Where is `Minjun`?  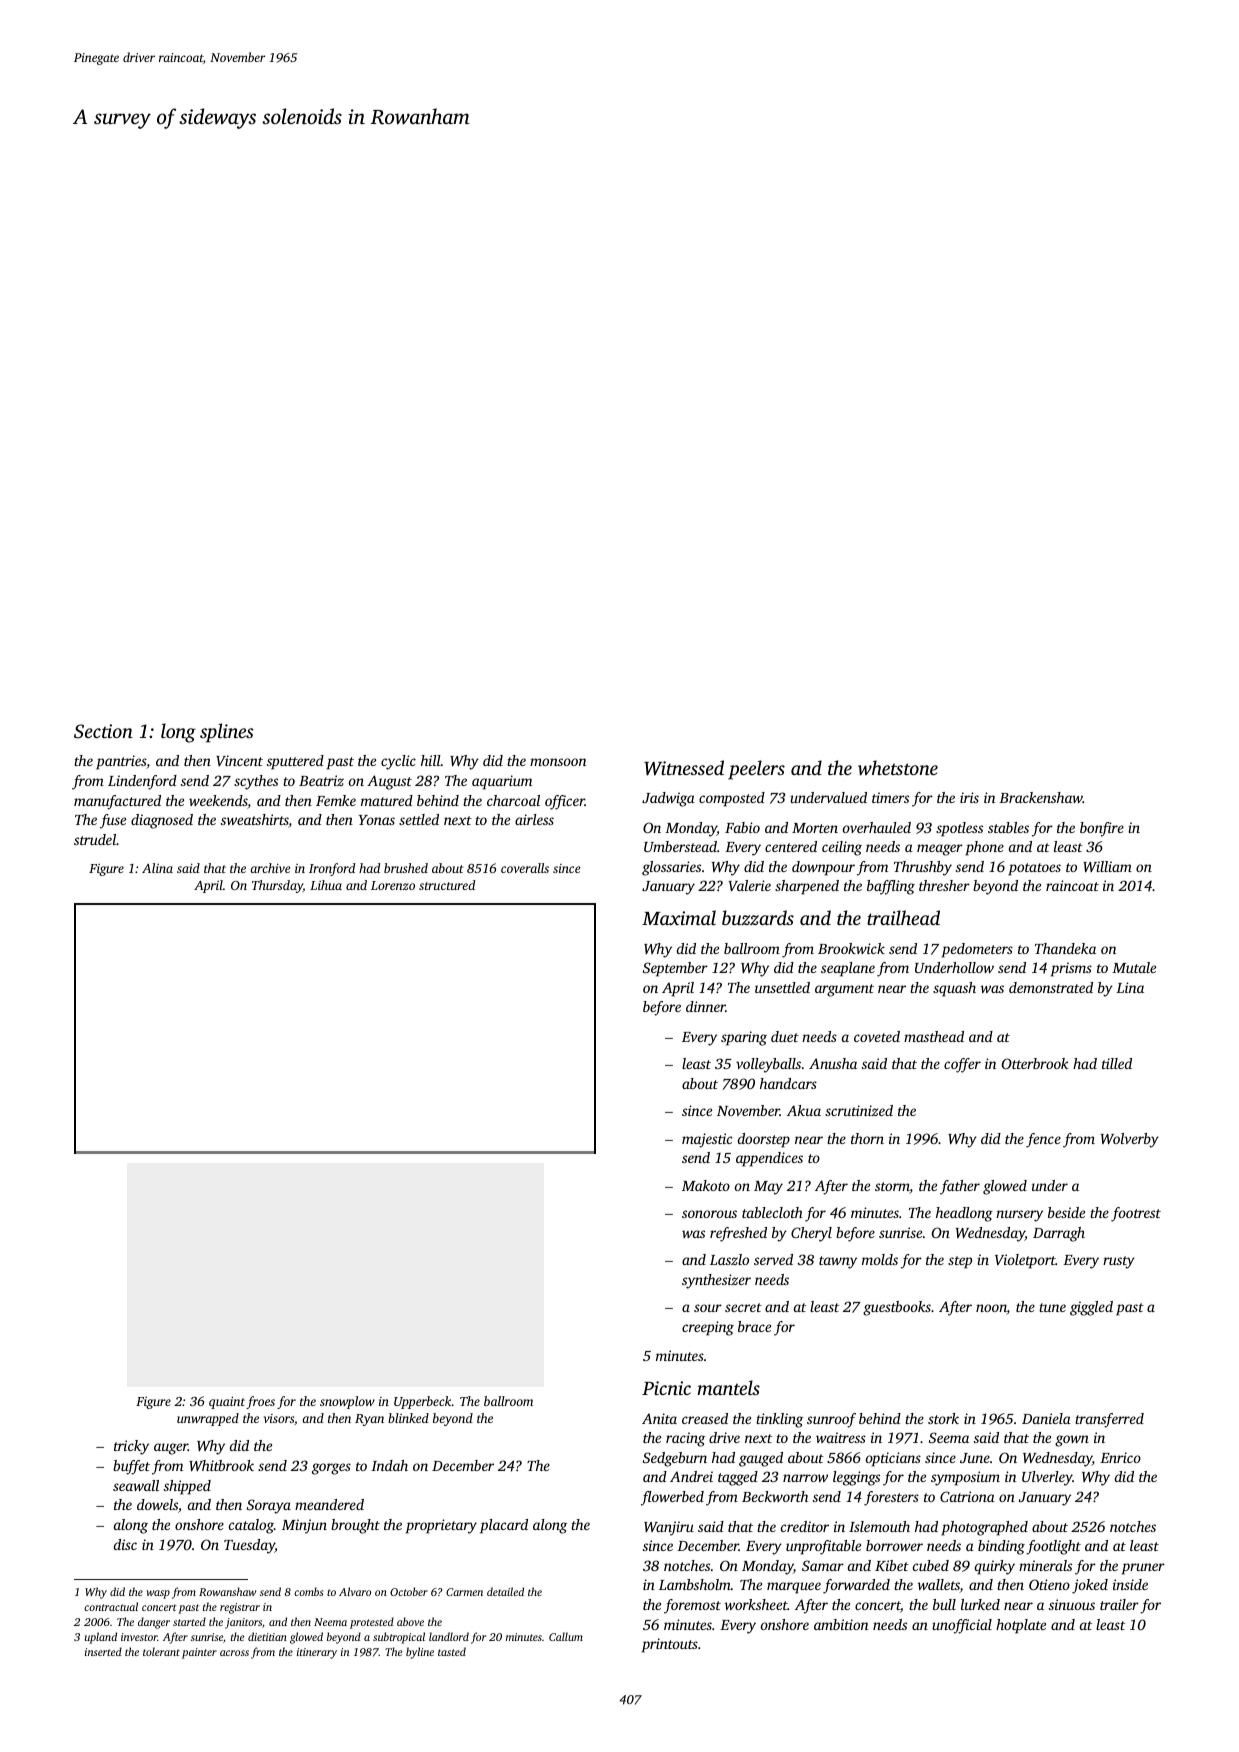
Minjun is located at coordinates (304, 1526).
